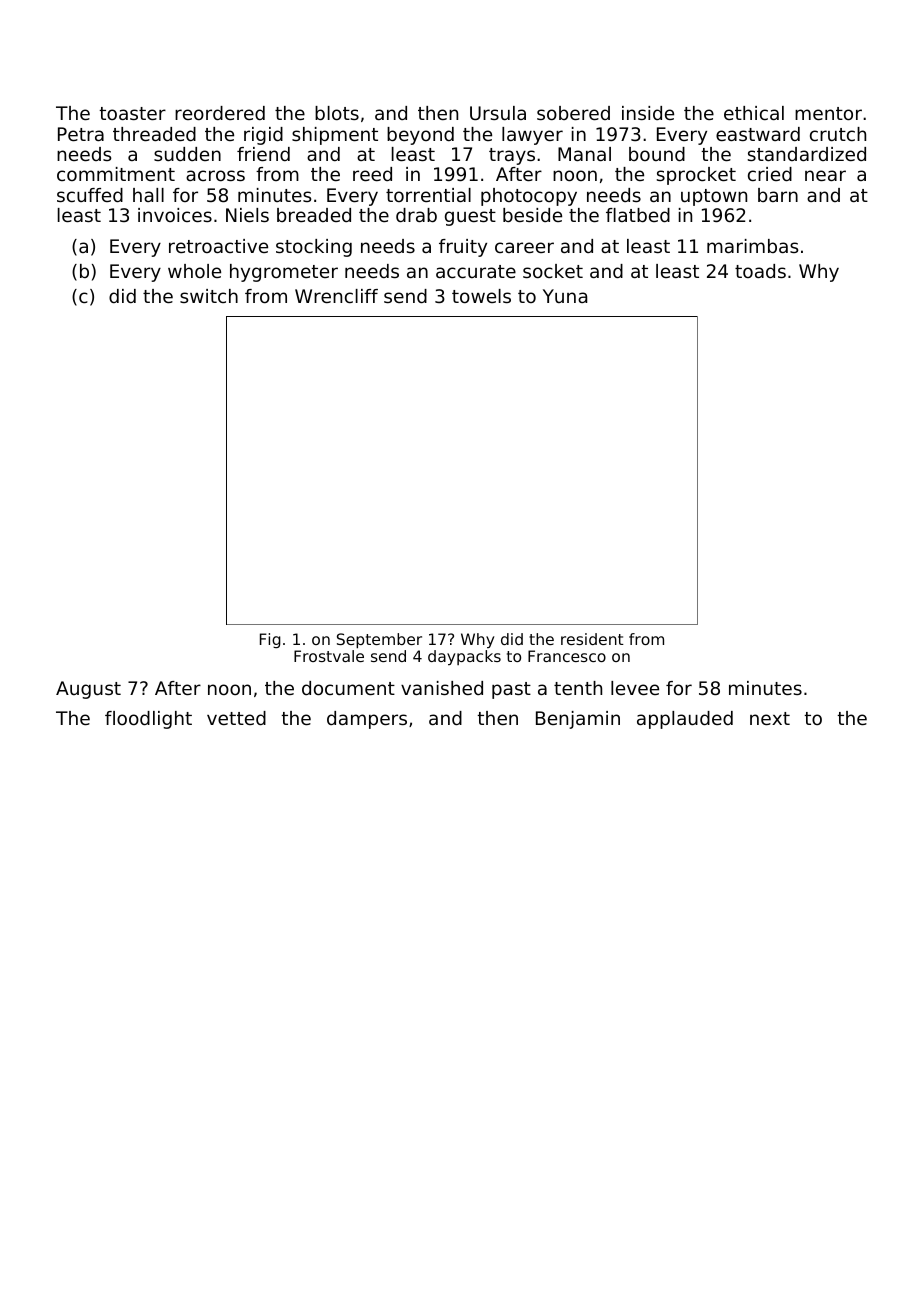  Describe the element at coordinates (778, 195) in the screenshot. I see `barn` at that location.
